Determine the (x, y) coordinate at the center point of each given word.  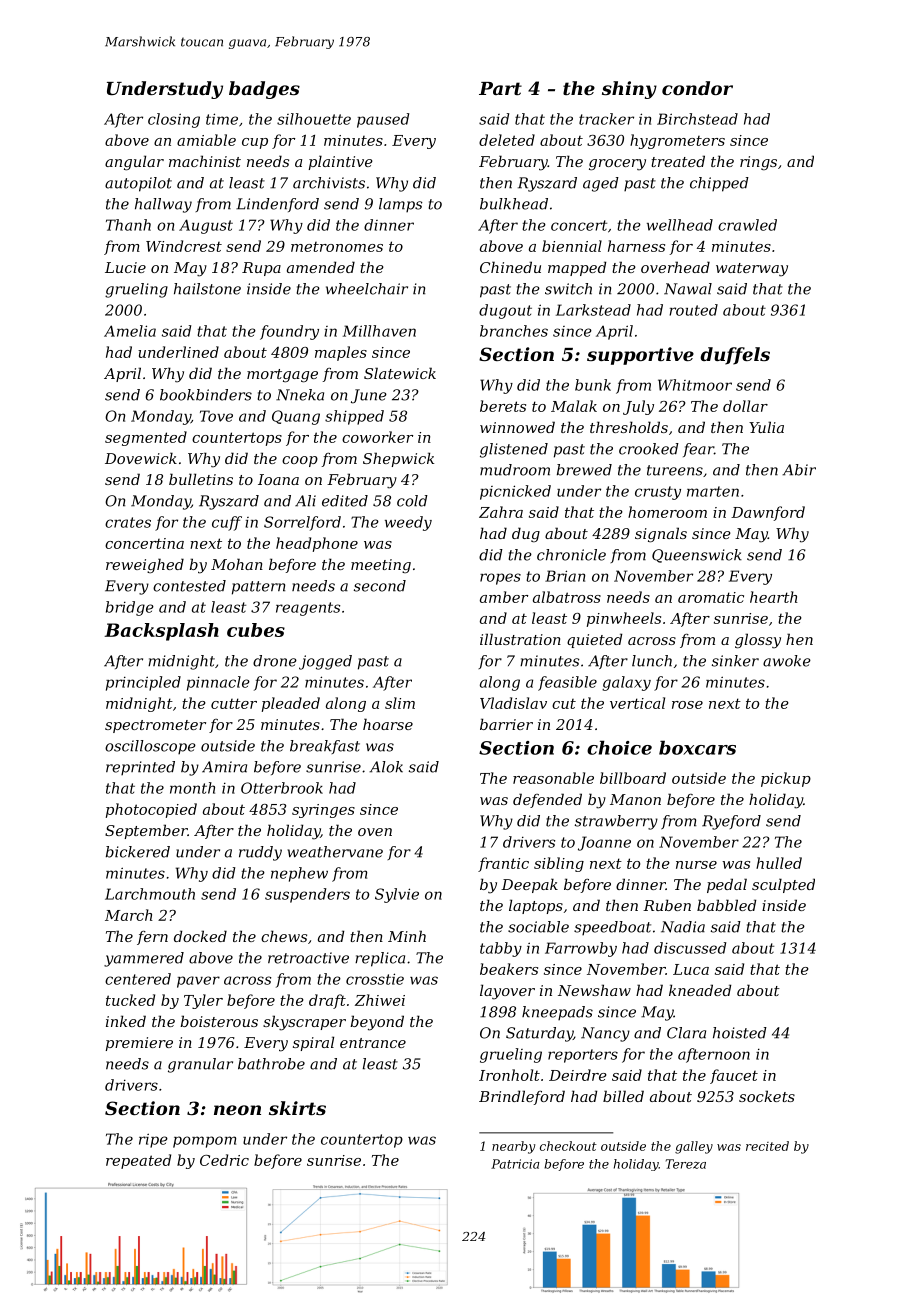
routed (693, 310)
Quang (296, 417)
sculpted (783, 885)
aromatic (711, 597)
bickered (138, 852)
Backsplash (161, 632)
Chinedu (510, 267)
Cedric (224, 1160)
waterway (752, 270)
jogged (325, 662)
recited (767, 1146)
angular (134, 163)
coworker (377, 437)
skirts (297, 1108)
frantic (503, 864)
